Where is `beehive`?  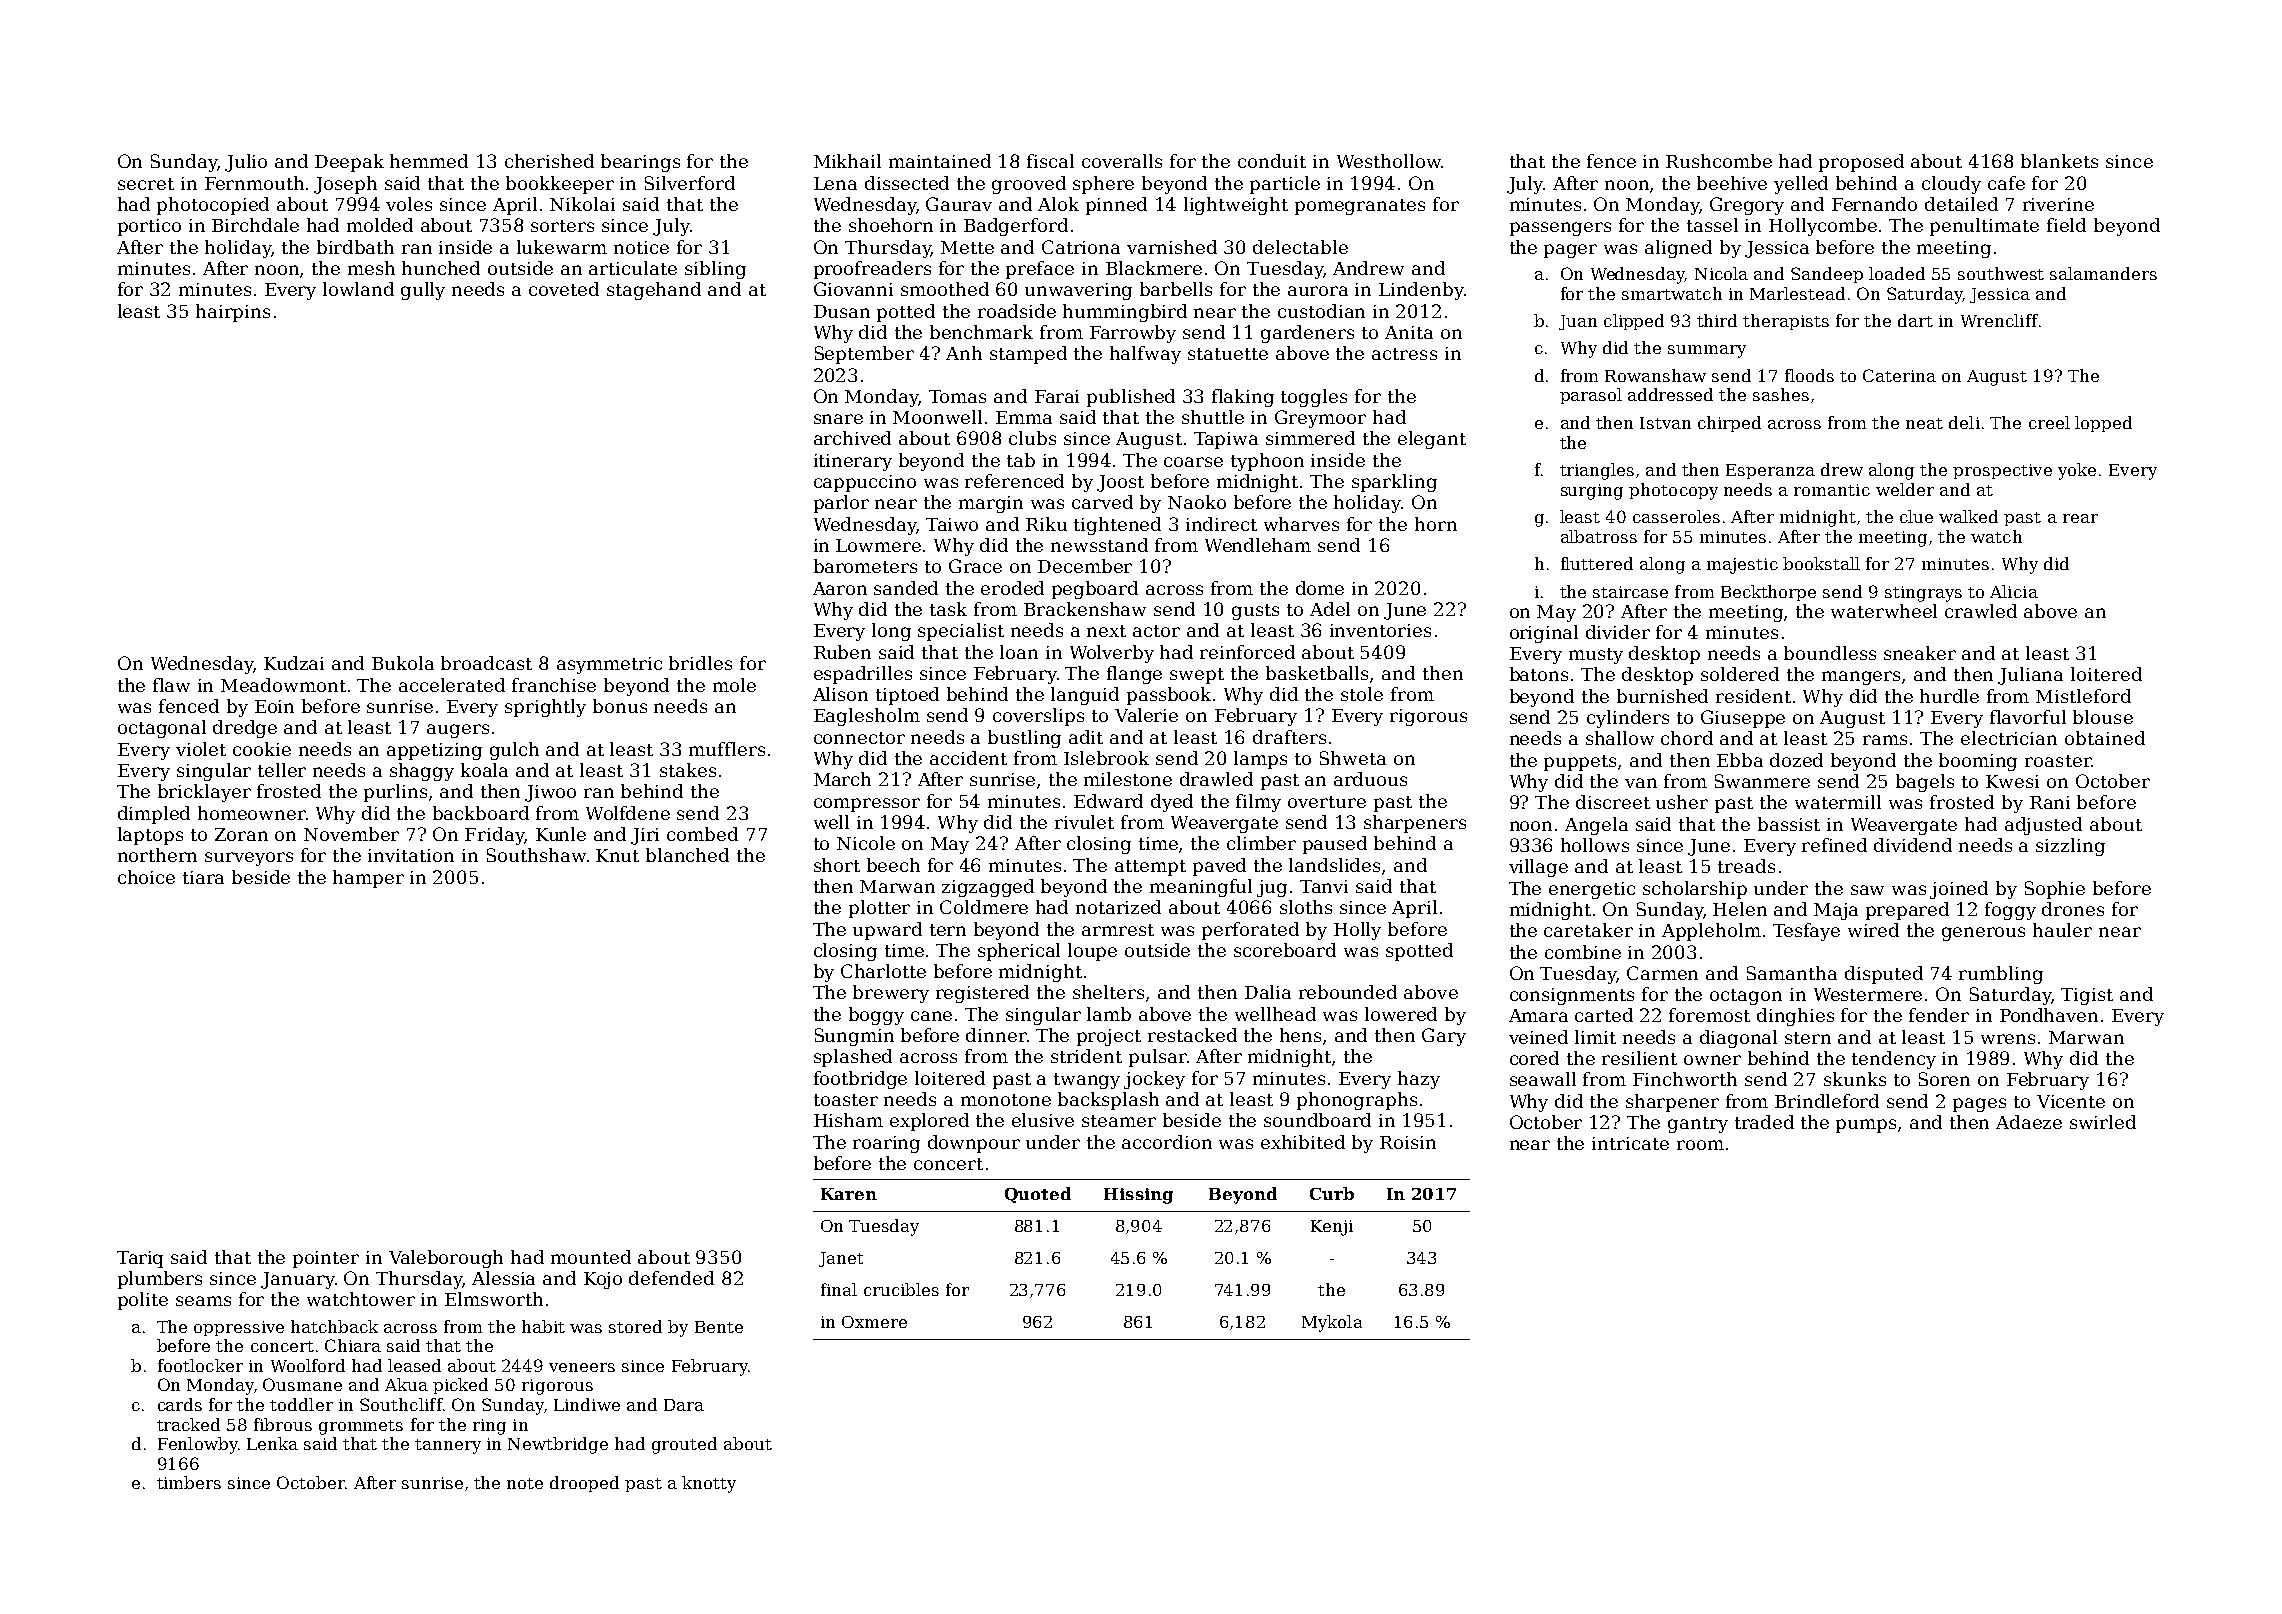 beehive is located at coordinates (1732, 183).
